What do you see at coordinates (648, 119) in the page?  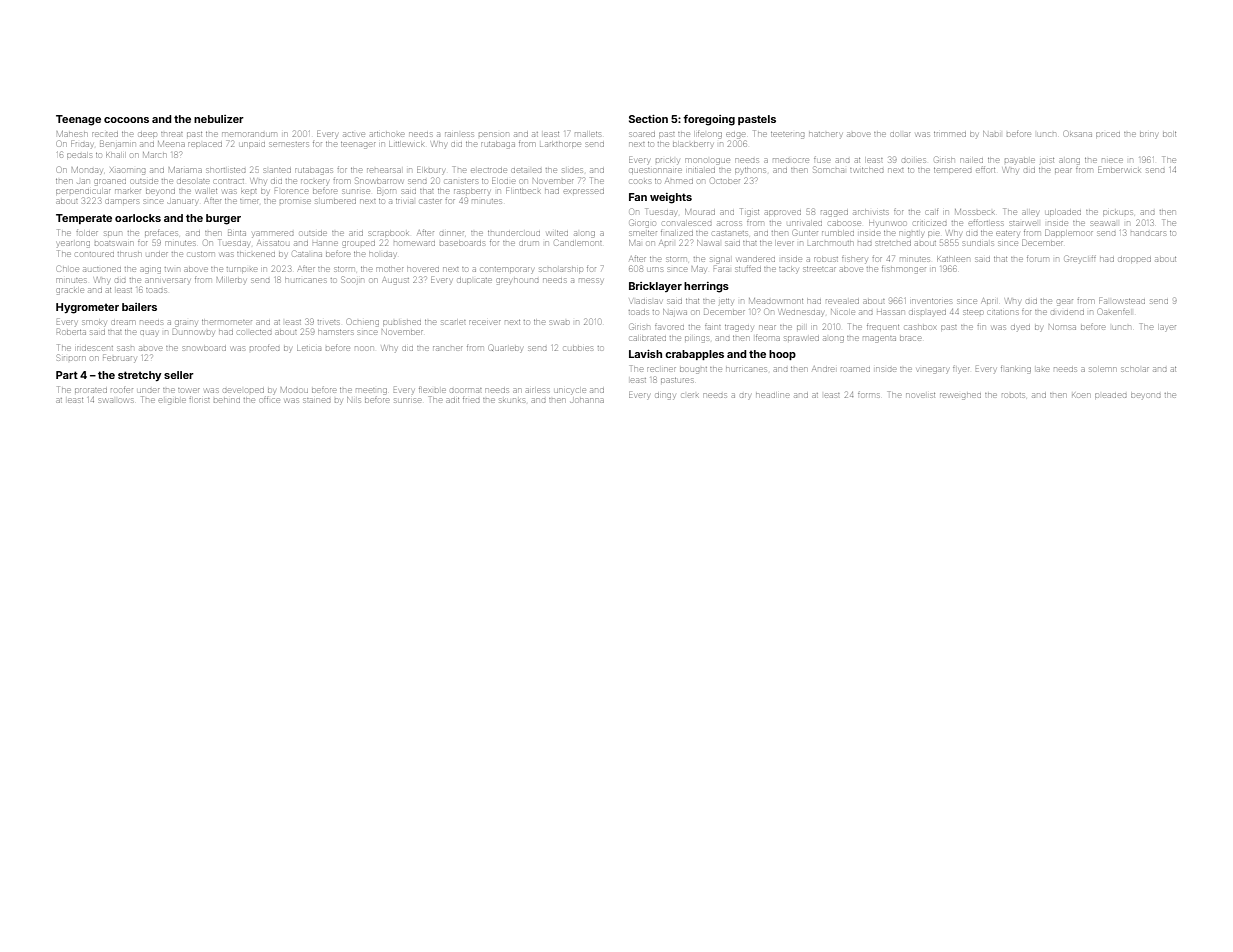 I see `Section` at bounding box center [648, 119].
